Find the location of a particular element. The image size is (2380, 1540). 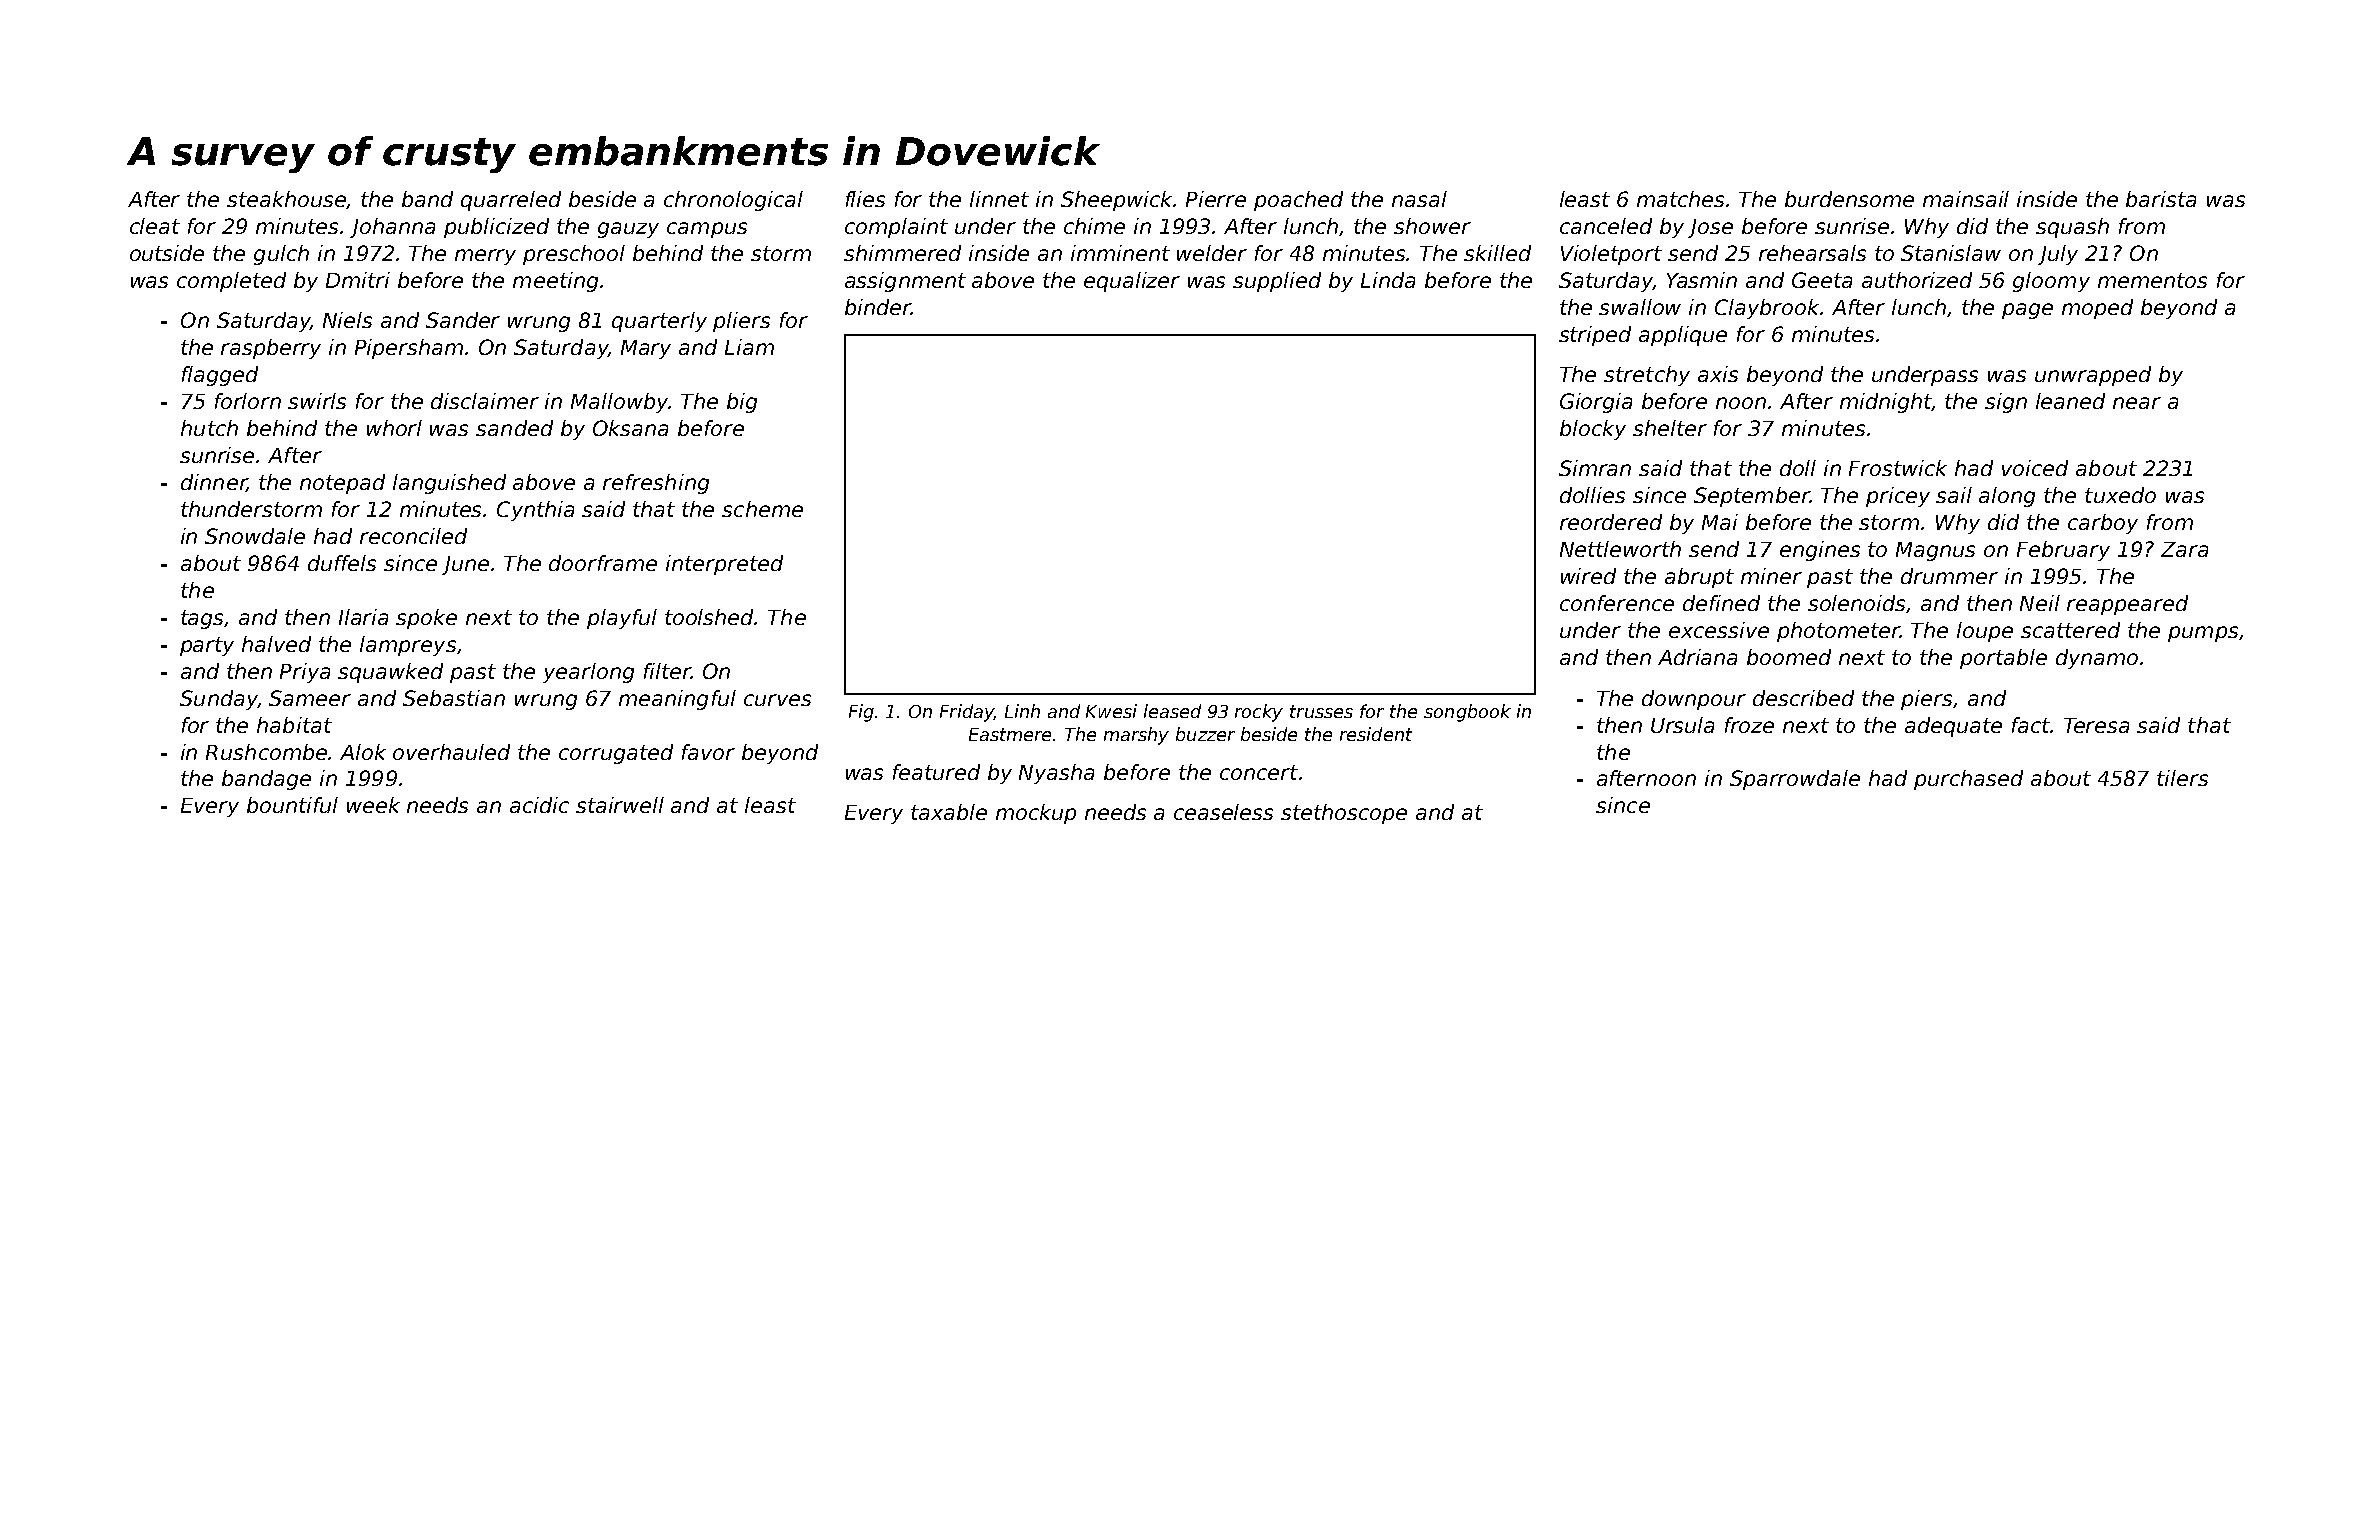

portable is located at coordinates (2003, 659).
